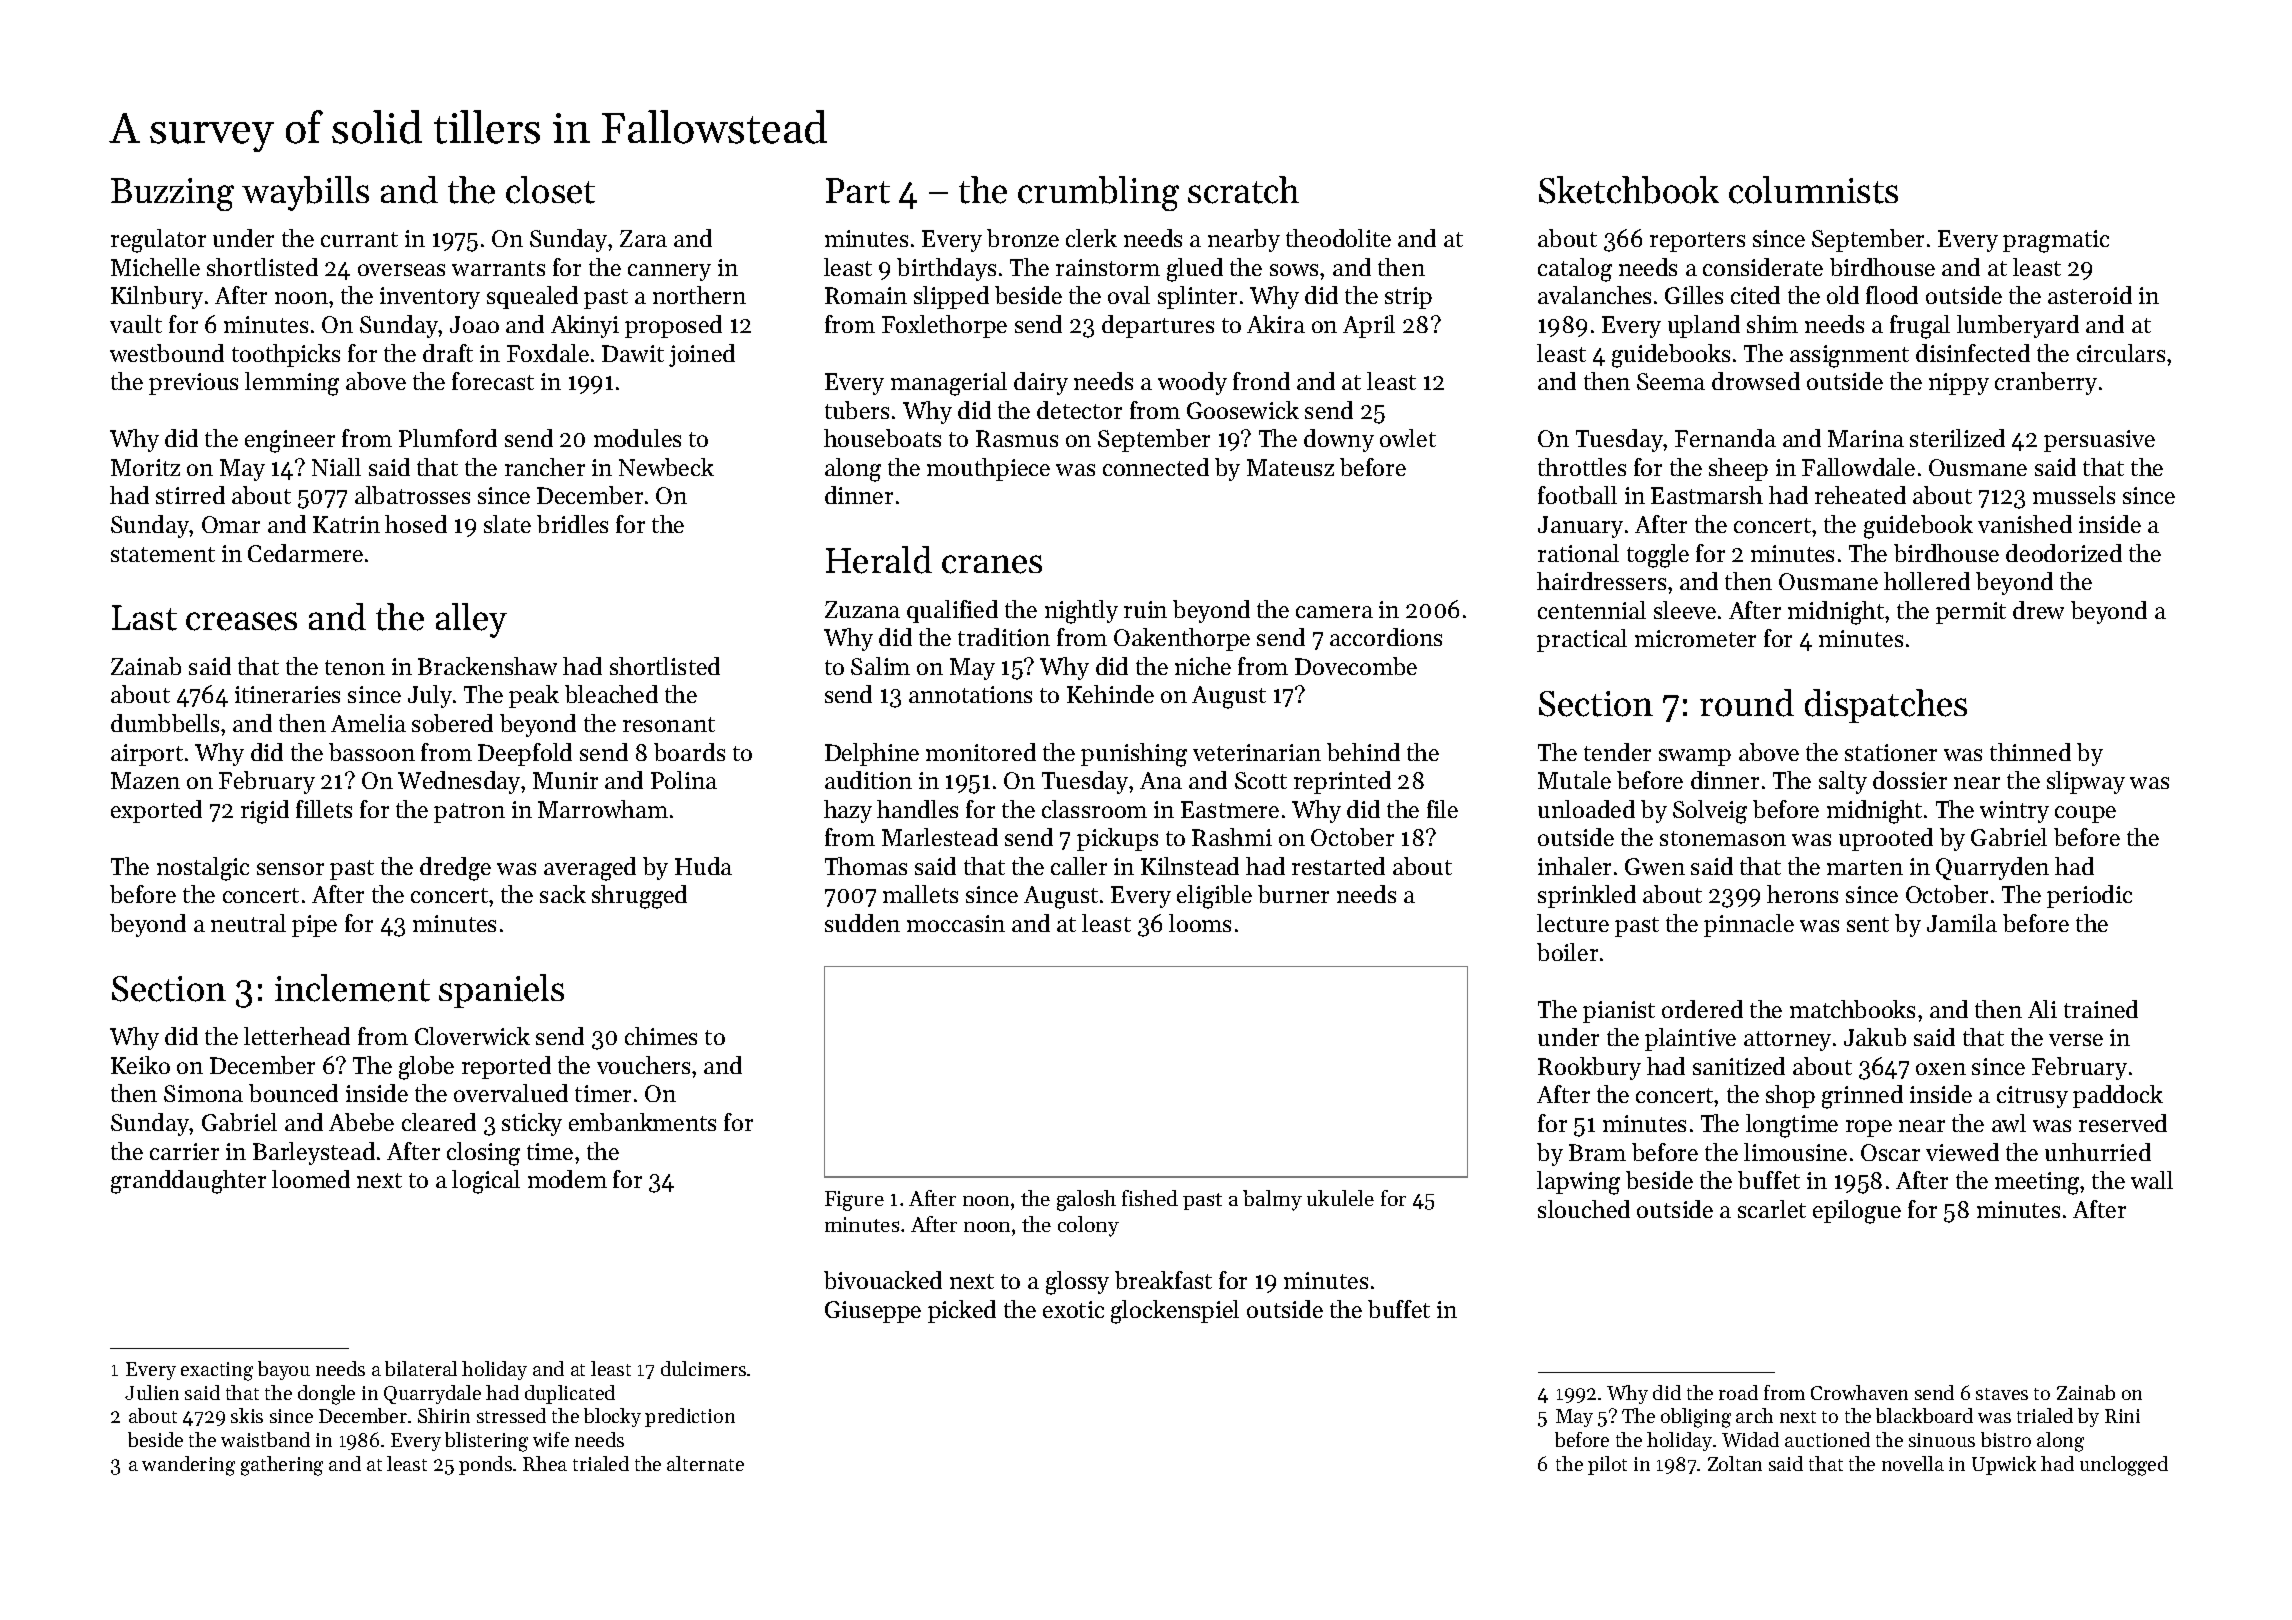 The width and height of the document is (2292, 1620). Describe the element at coordinates (448, 353) in the document. I see `draft` at that location.
